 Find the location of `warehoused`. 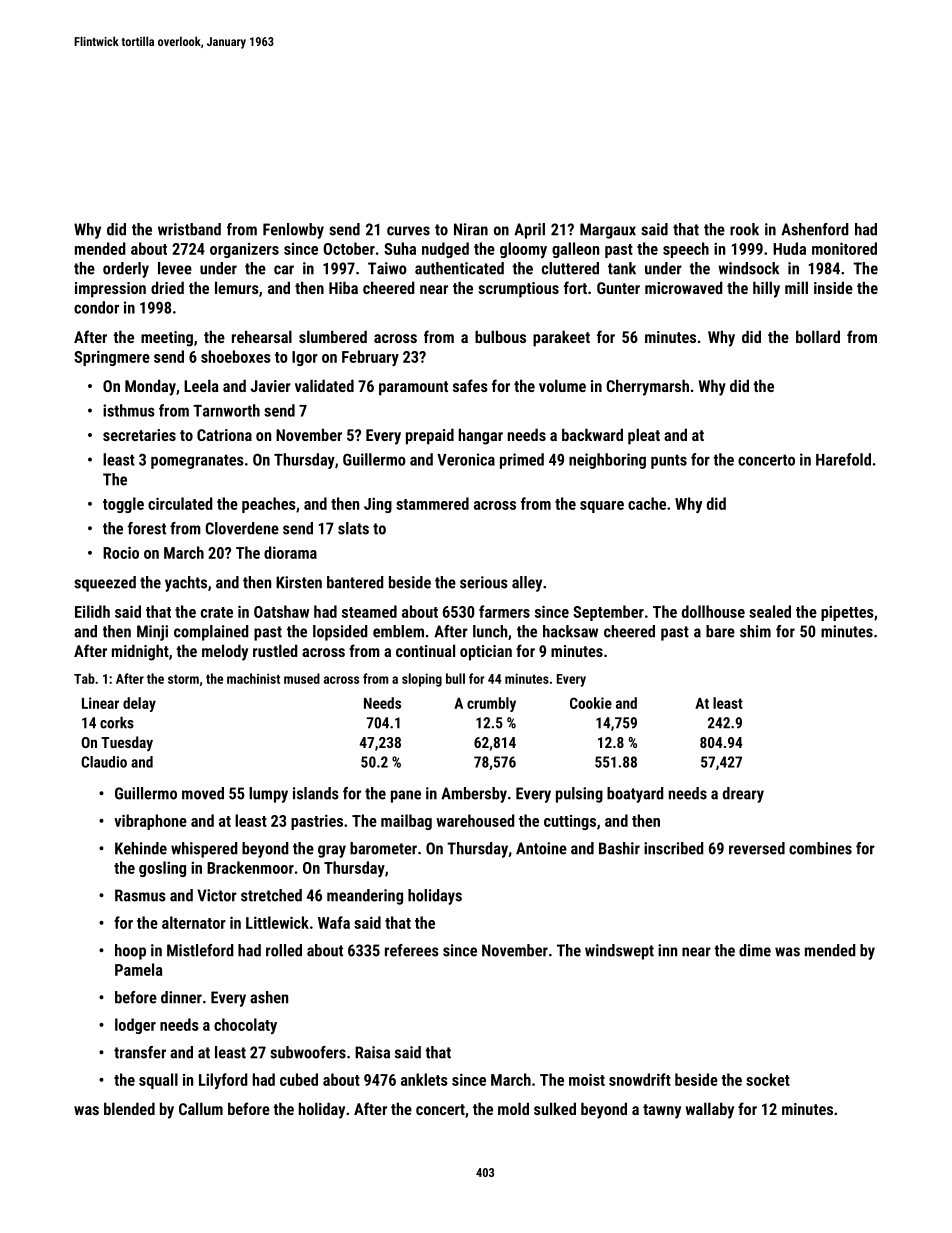

warehoused is located at coordinates (475, 820).
